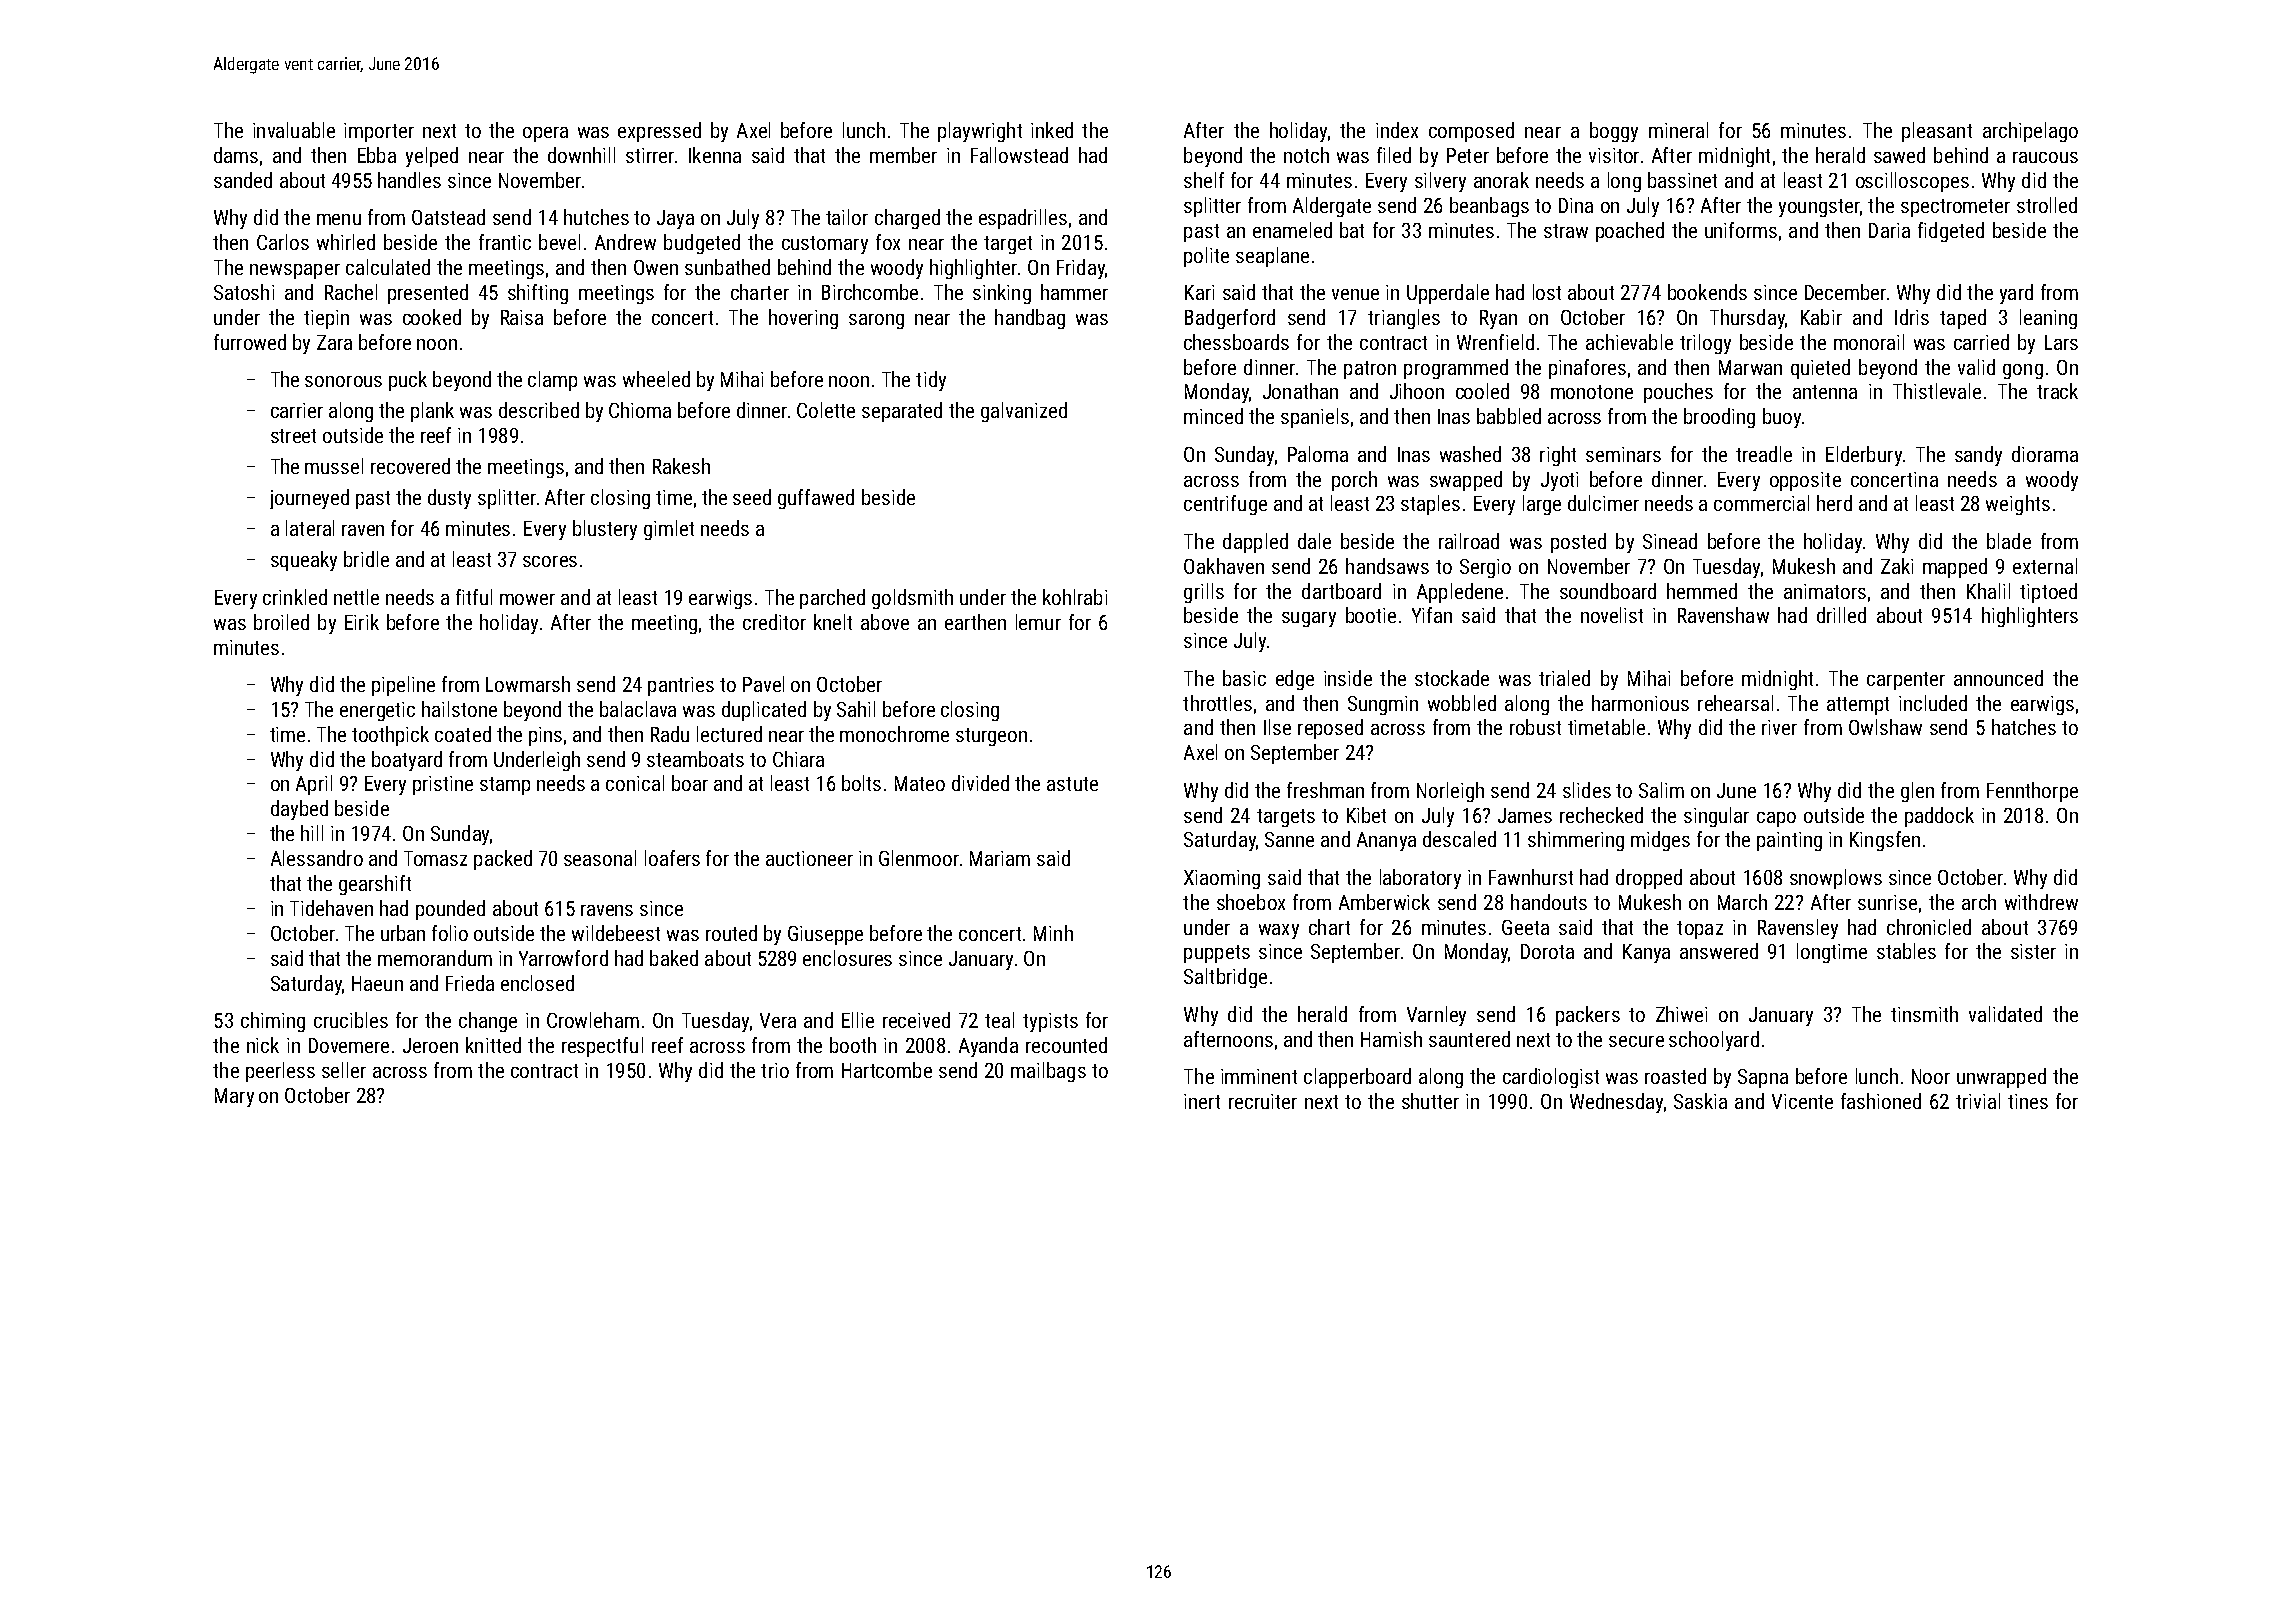  I want to click on lemur, so click(1038, 622).
